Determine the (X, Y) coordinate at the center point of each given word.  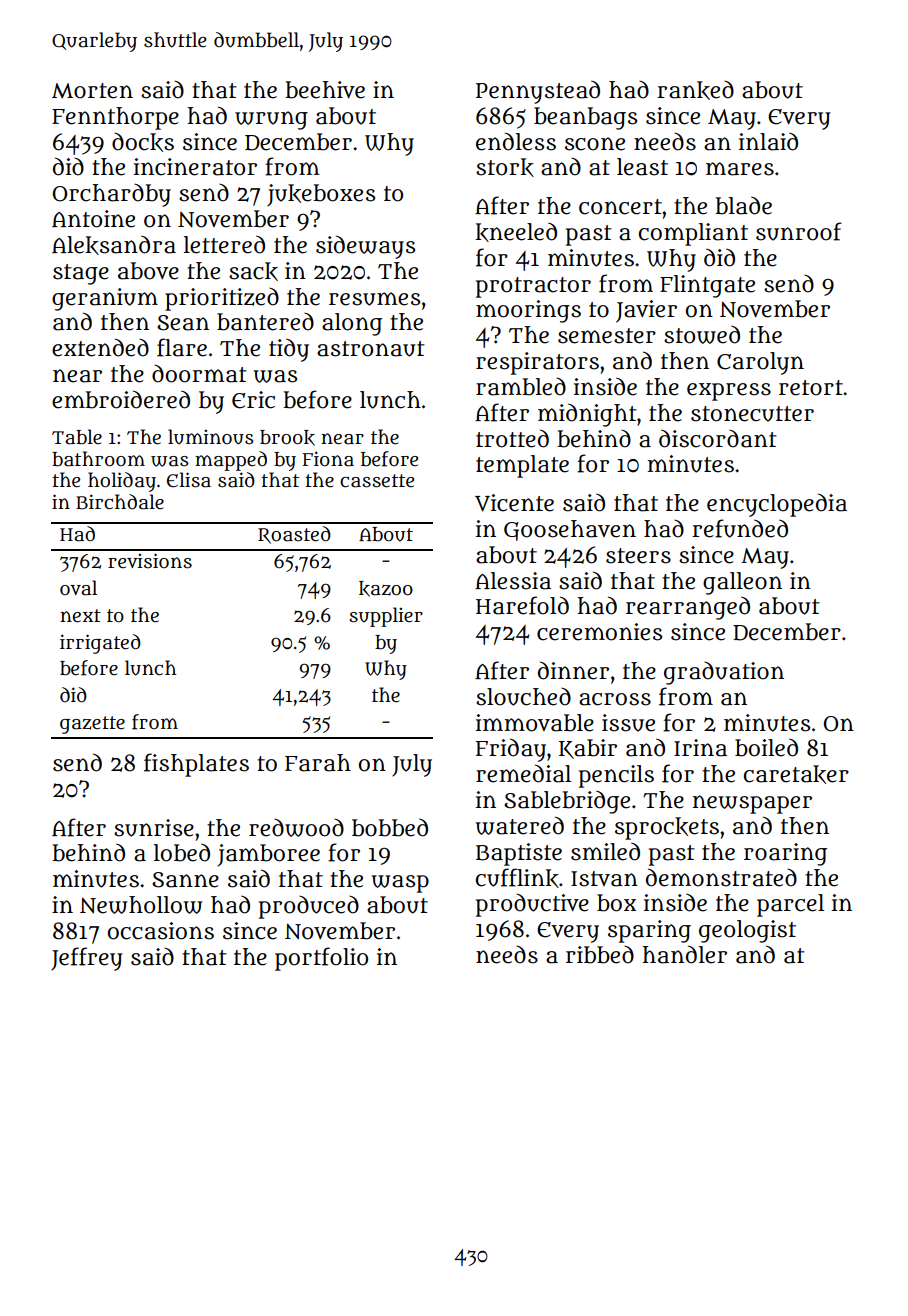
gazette (92, 725)
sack (253, 271)
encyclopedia (777, 505)
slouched (523, 697)
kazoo (386, 589)
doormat (199, 374)
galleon (742, 583)
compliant (693, 234)
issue (628, 723)
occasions (161, 931)
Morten (92, 91)
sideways (365, 247)
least (642, 167)
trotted (512, 438)
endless (516, 141)
